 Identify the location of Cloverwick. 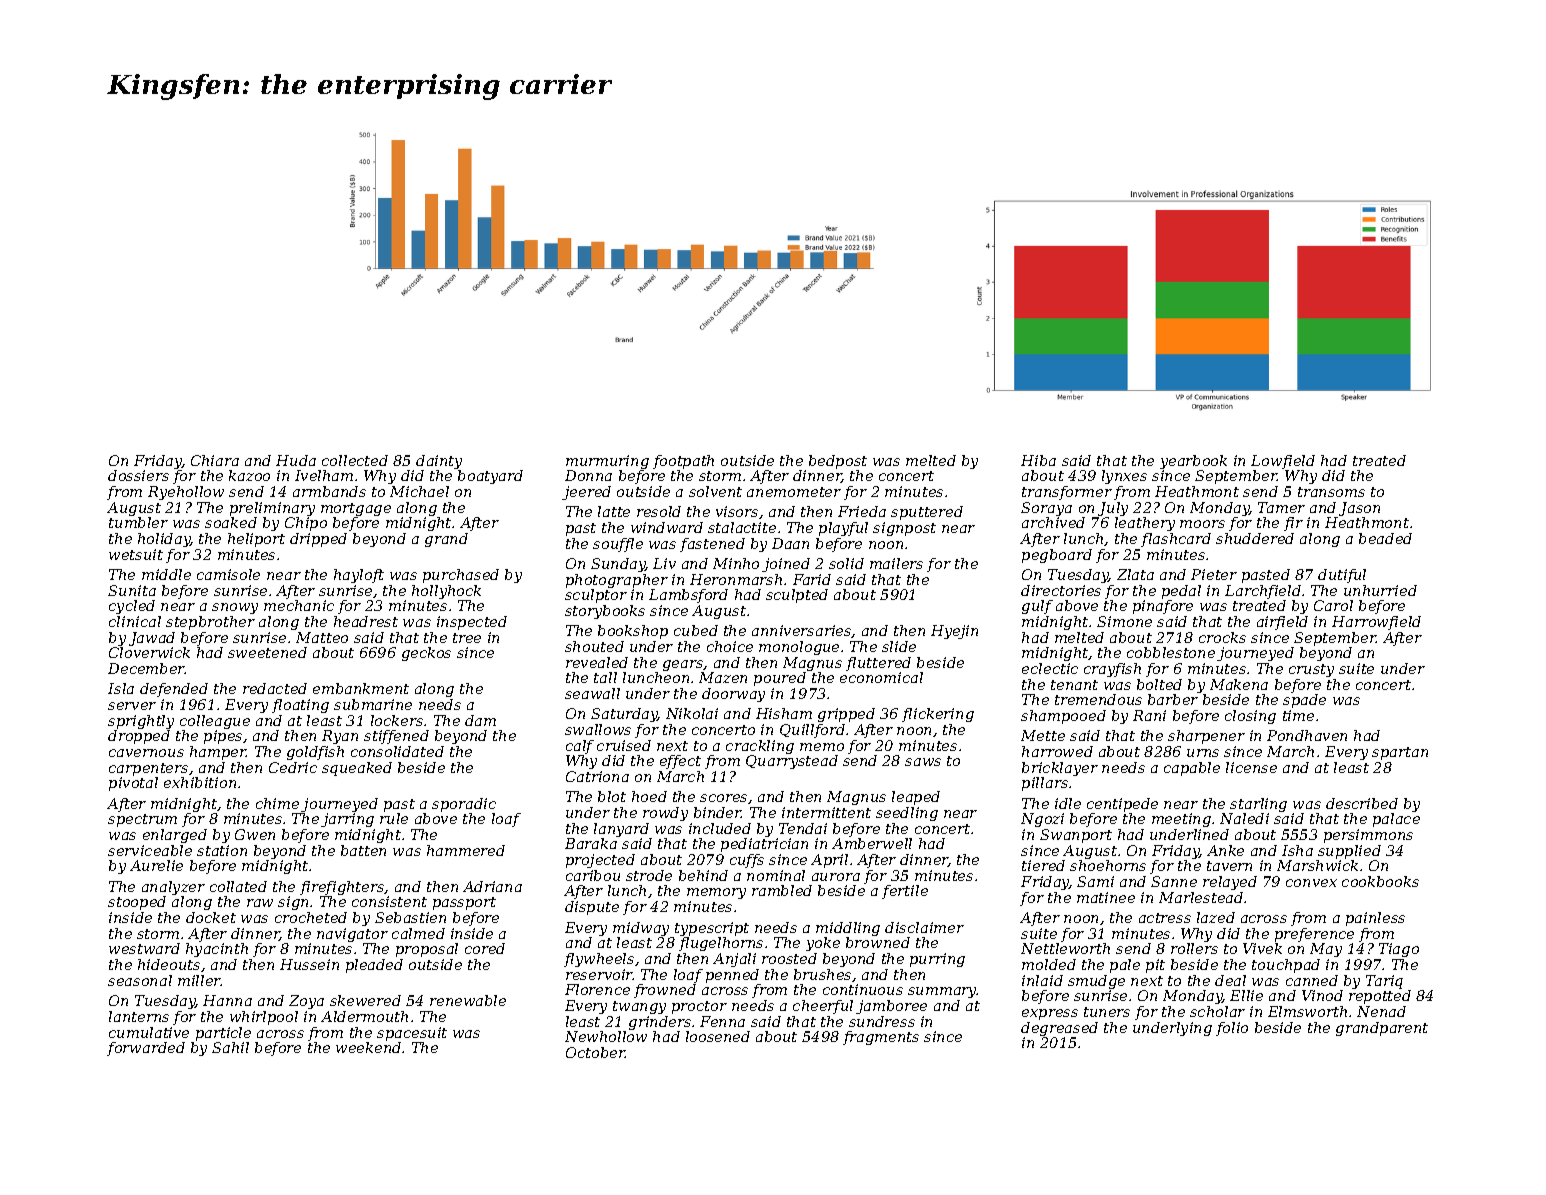
(149, 652).
